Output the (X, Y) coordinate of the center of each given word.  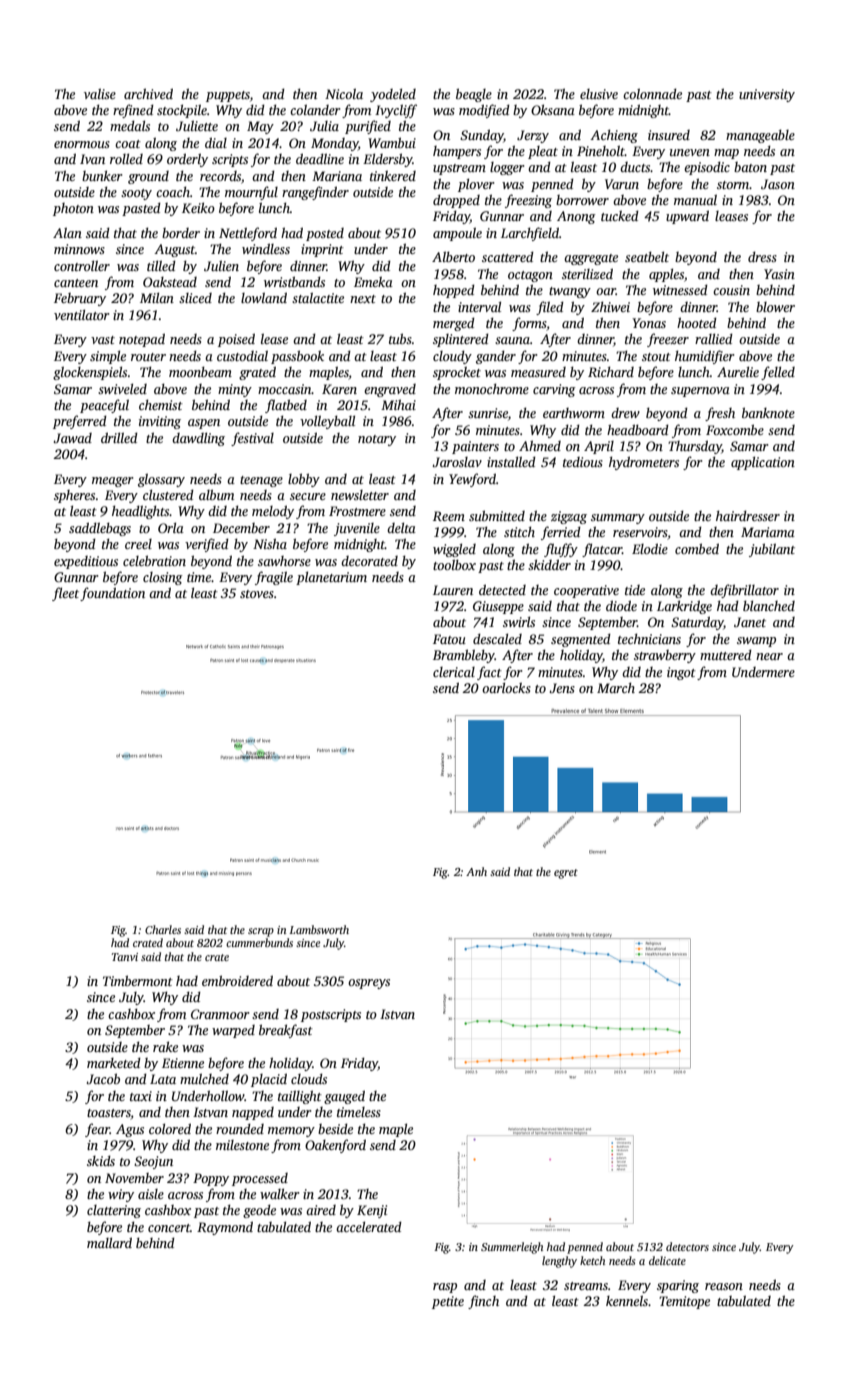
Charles (163, 929)
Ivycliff (396, 111)
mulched (204, 1078)
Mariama (768, 532)
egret (566, 874)
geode (259, 1211)
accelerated (369, 1226)
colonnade (652, 93)
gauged (344, 1097)
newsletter (360, 495)
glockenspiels (90, 373)
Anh (476, 871)
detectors (687, 1246)
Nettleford (248, 234)
